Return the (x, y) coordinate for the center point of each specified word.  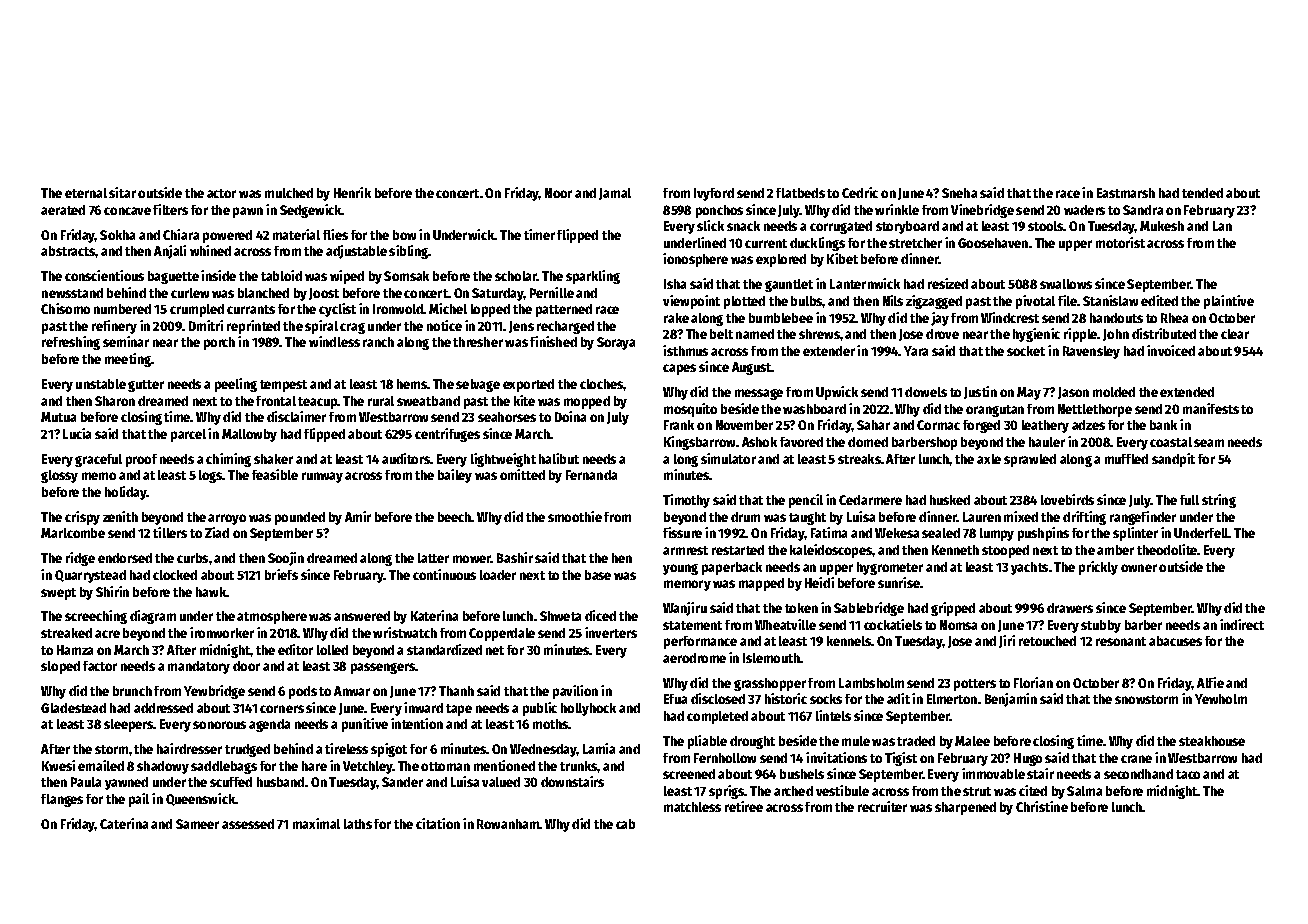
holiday (126, 493)
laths (358, 824)
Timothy (686, 501)
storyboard (907, 227)
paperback (732, 568)
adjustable (356, 252)
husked (950, 500)
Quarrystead (90, 576)
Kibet (842, 258)
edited (1159, 300)
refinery (114, 327)
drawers (1070, 608)
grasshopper (770, 684)
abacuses (1175, 641)
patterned (564, 310)
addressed (163, 708)
